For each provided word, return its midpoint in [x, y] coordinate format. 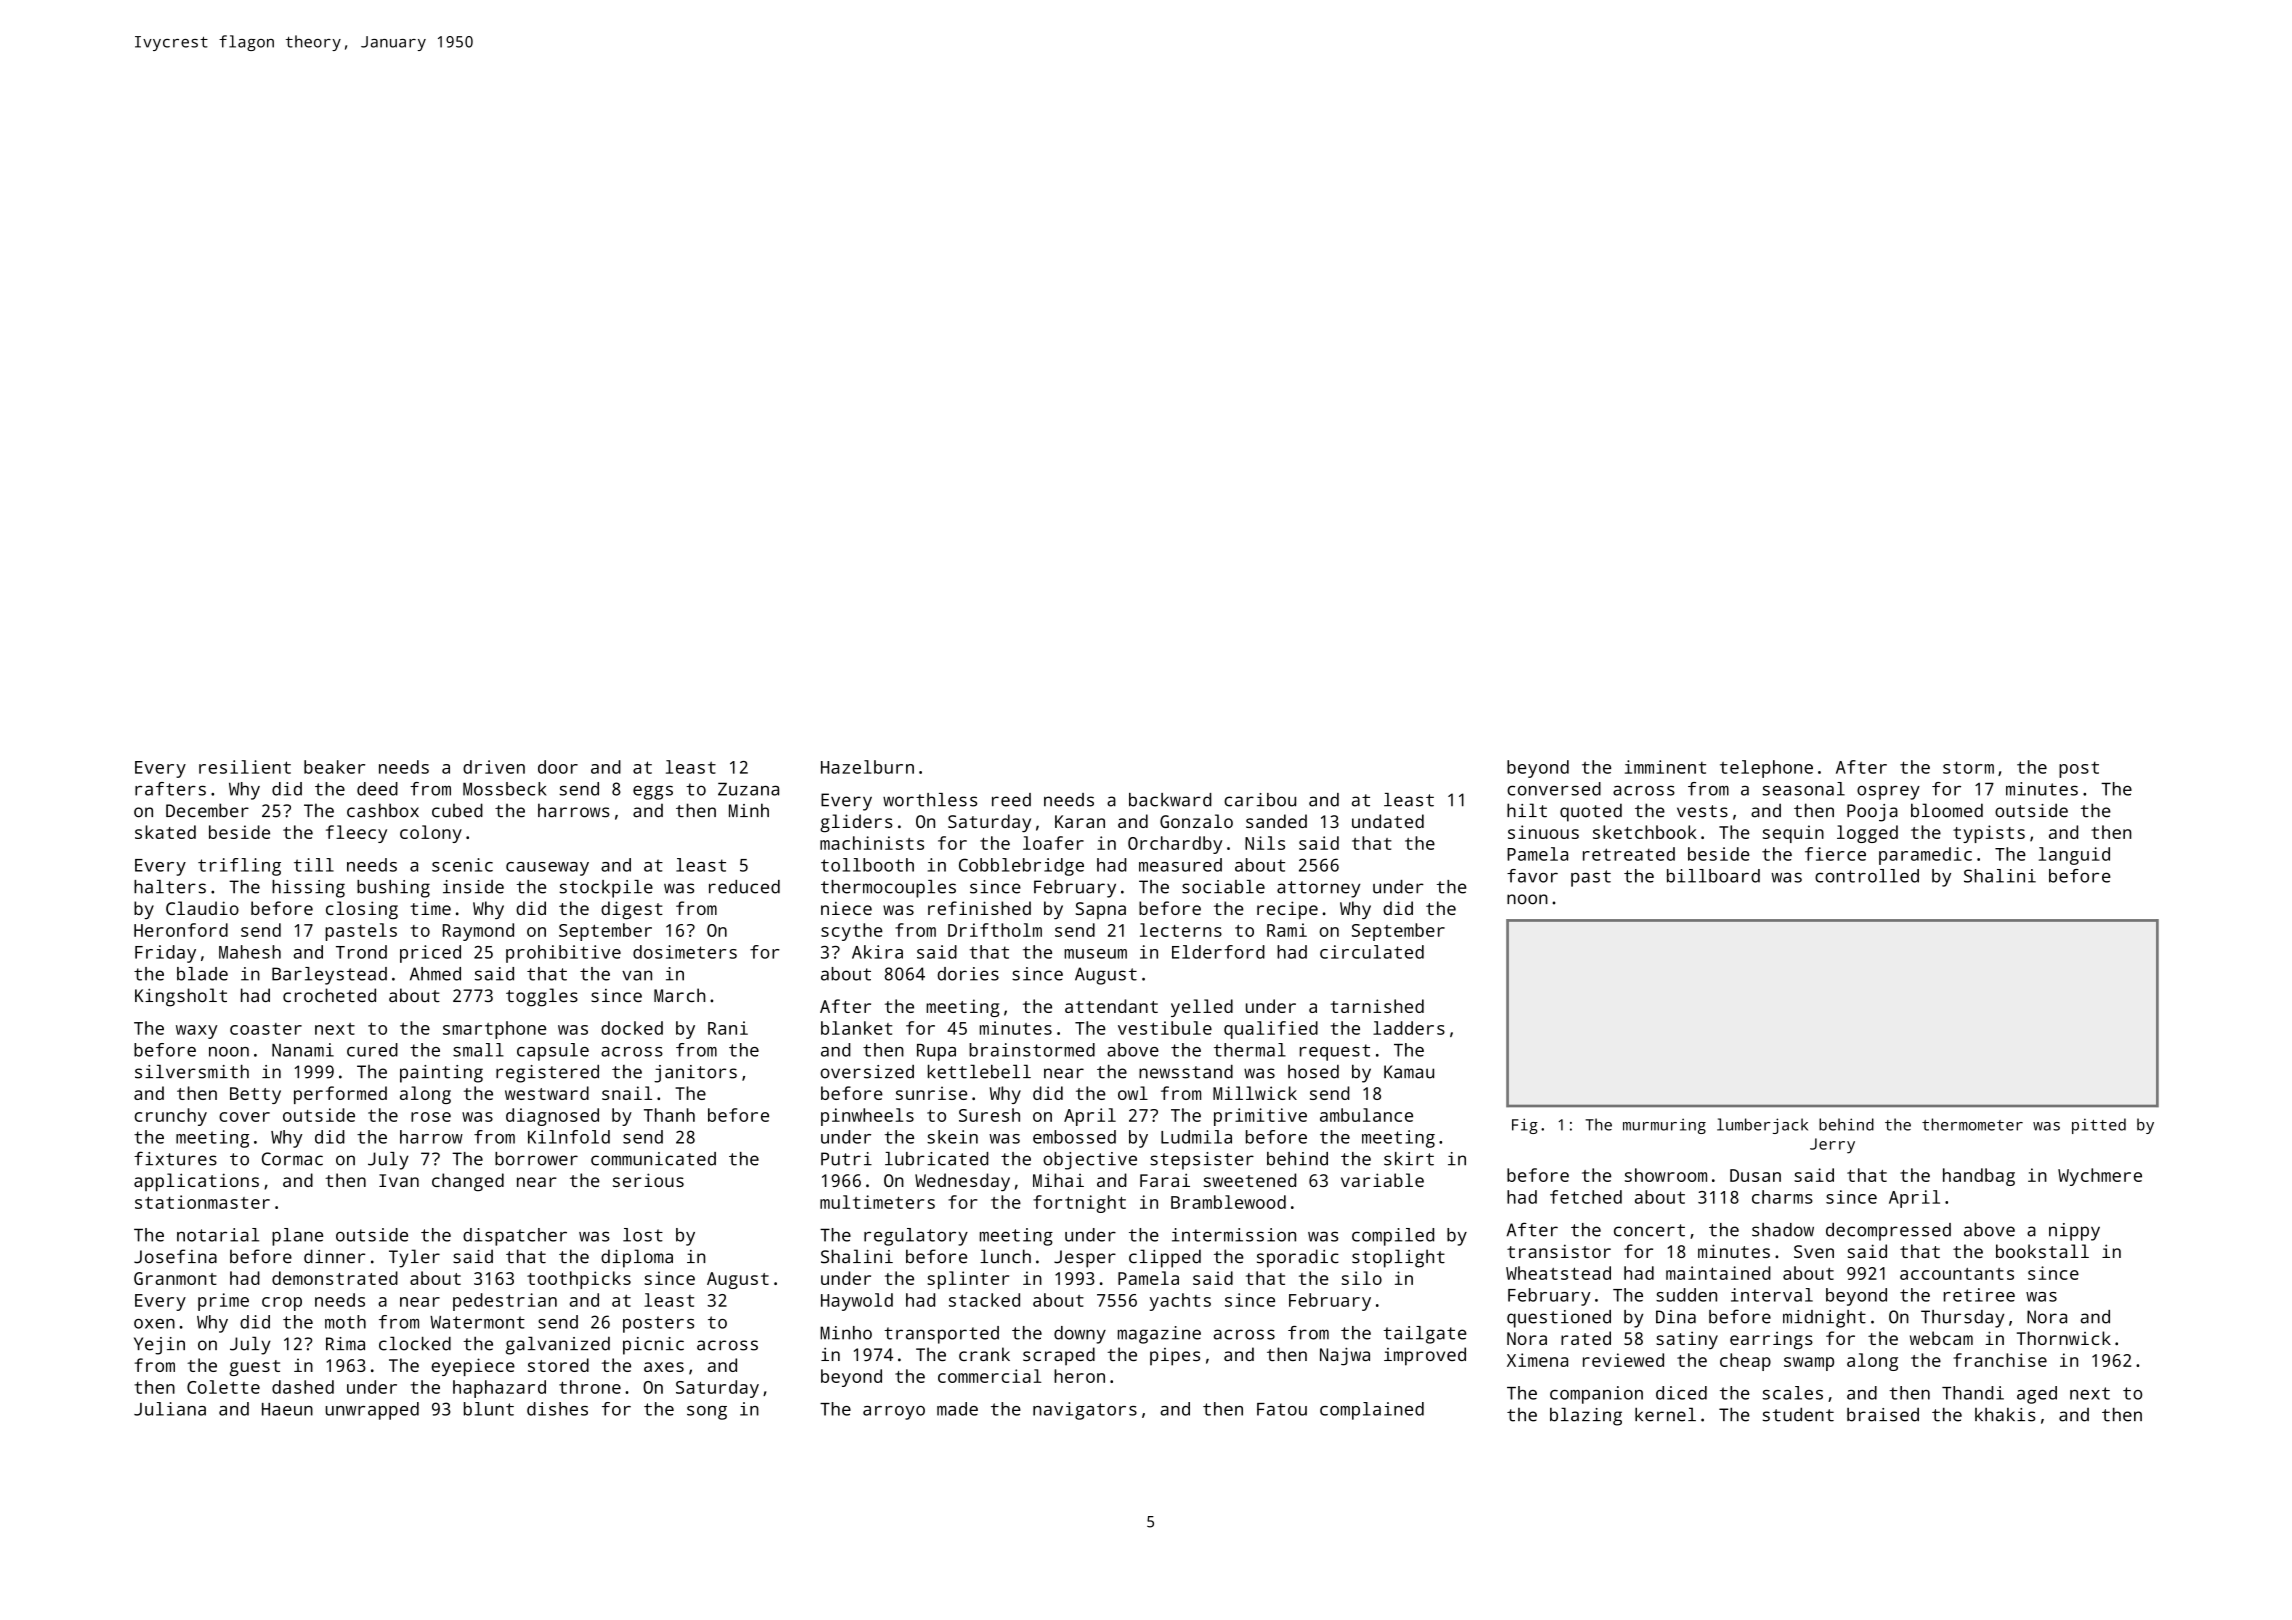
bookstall [2042, 1251]
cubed [457, 810]
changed [468, 1182]
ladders [1409, 1028]
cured [372, 1050]
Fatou [1282, 1409]
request [1335, 1052]
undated [1388, 821]
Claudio [202, 908]
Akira [877, 952]
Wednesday [962, 1182]
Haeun [287, 1409]
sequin [1793, 834]
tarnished [1377, 1006]
